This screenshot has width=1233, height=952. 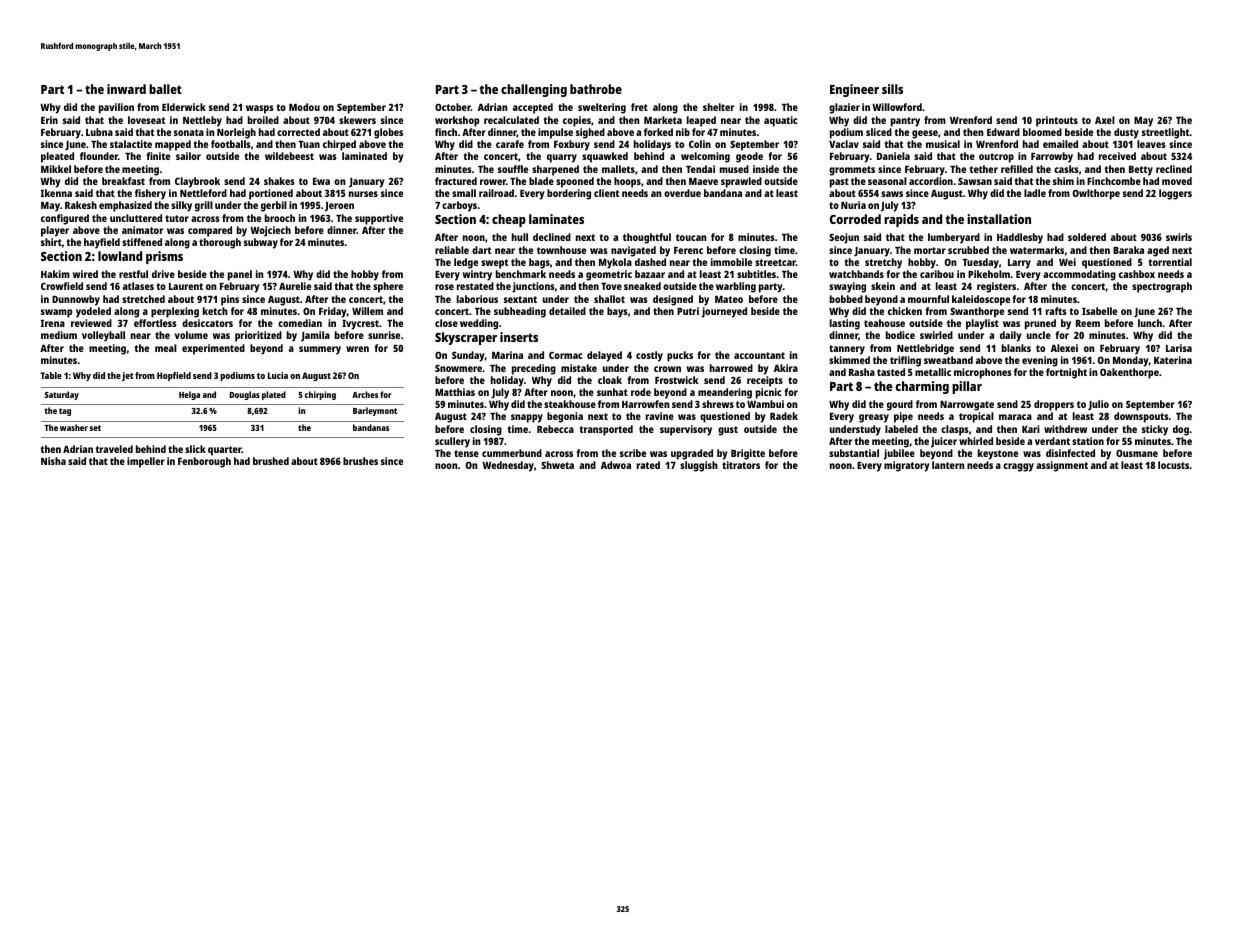 What do you see at coordinates (55, 231) in the screenshot?
I see `player` at bounding box center [55, 231].
